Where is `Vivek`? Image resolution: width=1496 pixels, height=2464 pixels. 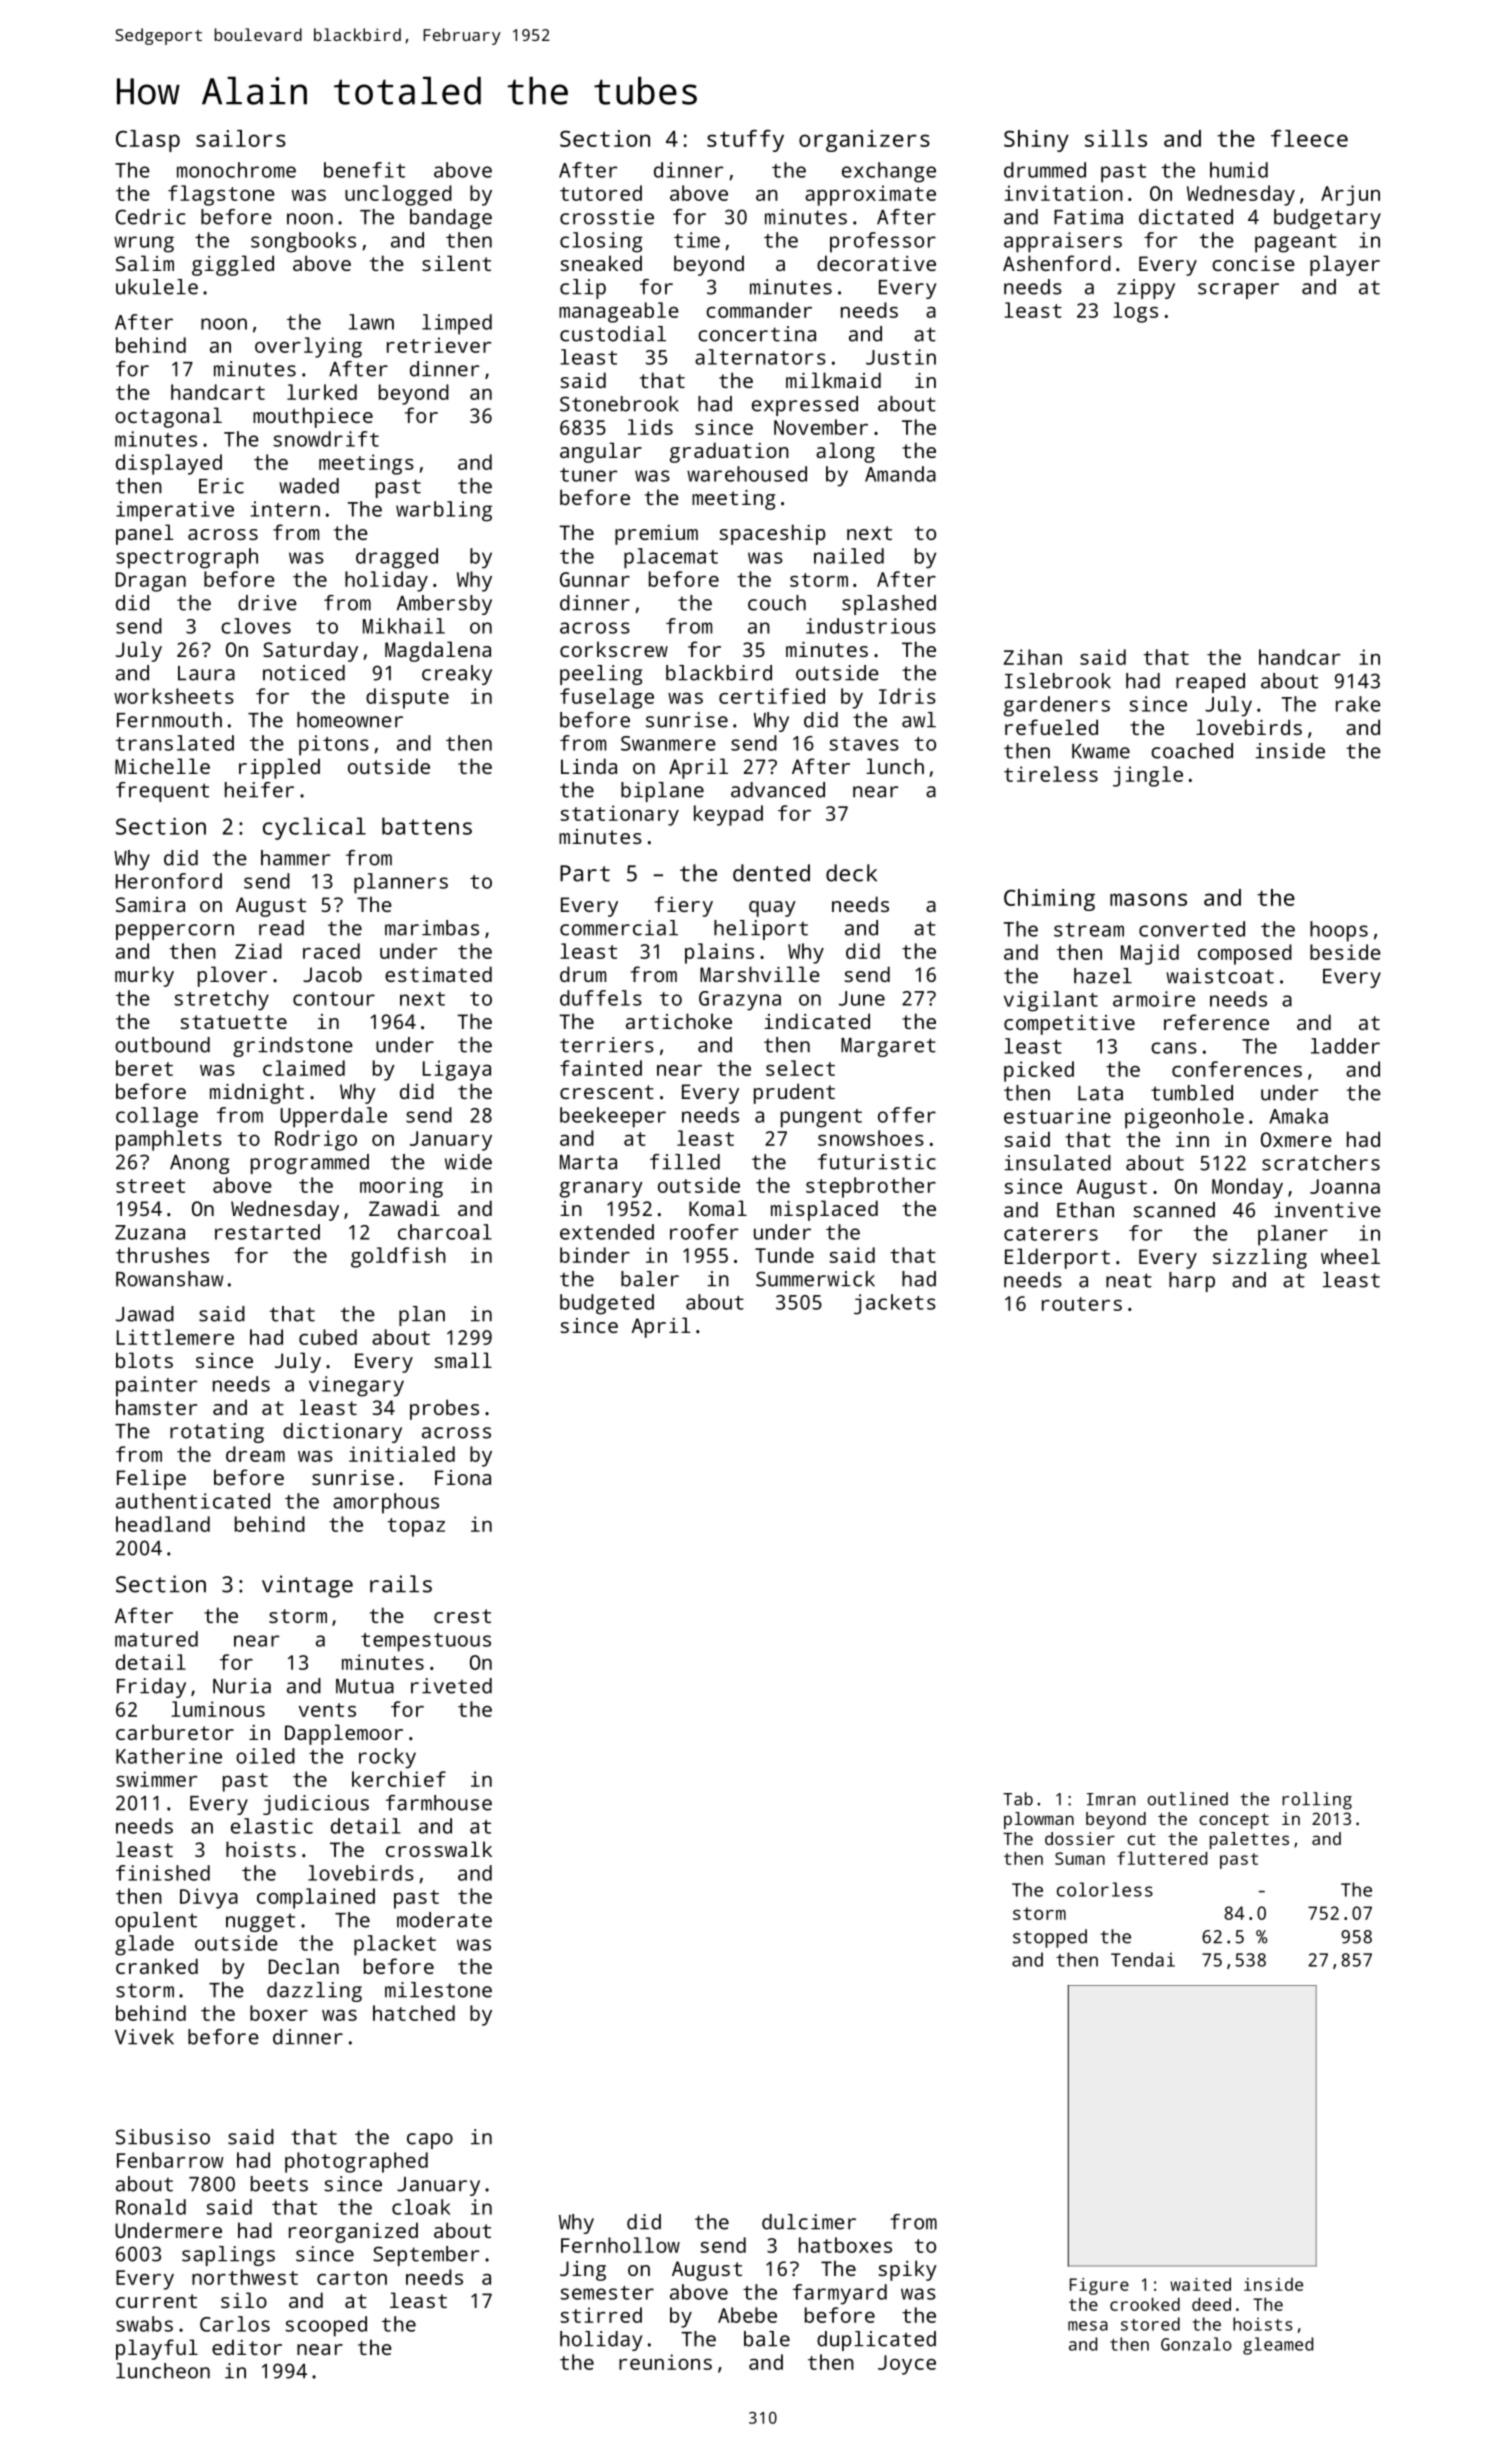
Vivek is located at coordinates (144, 2037).
